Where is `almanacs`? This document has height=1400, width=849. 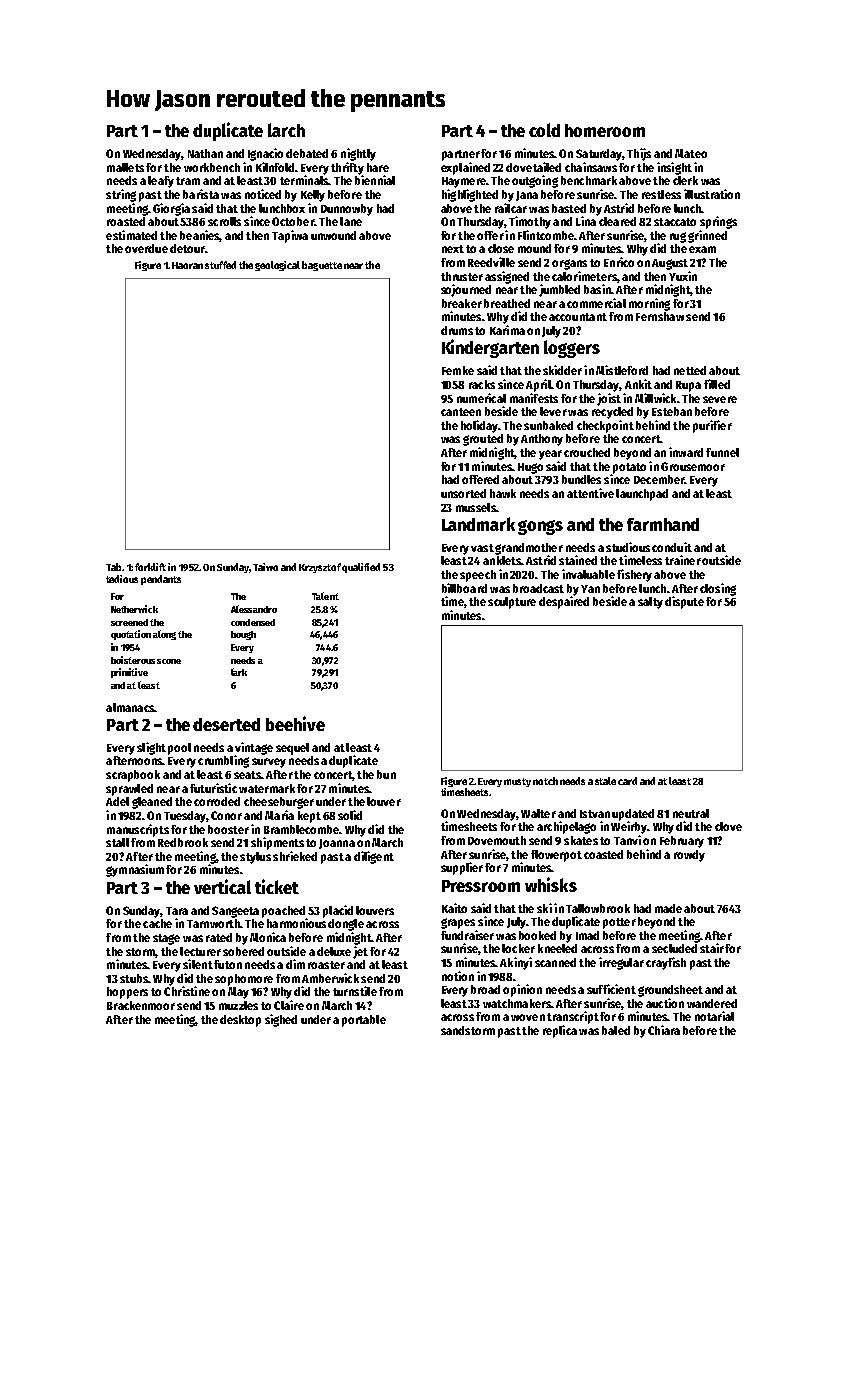 almanacs is located at coordinates (130, 707).
